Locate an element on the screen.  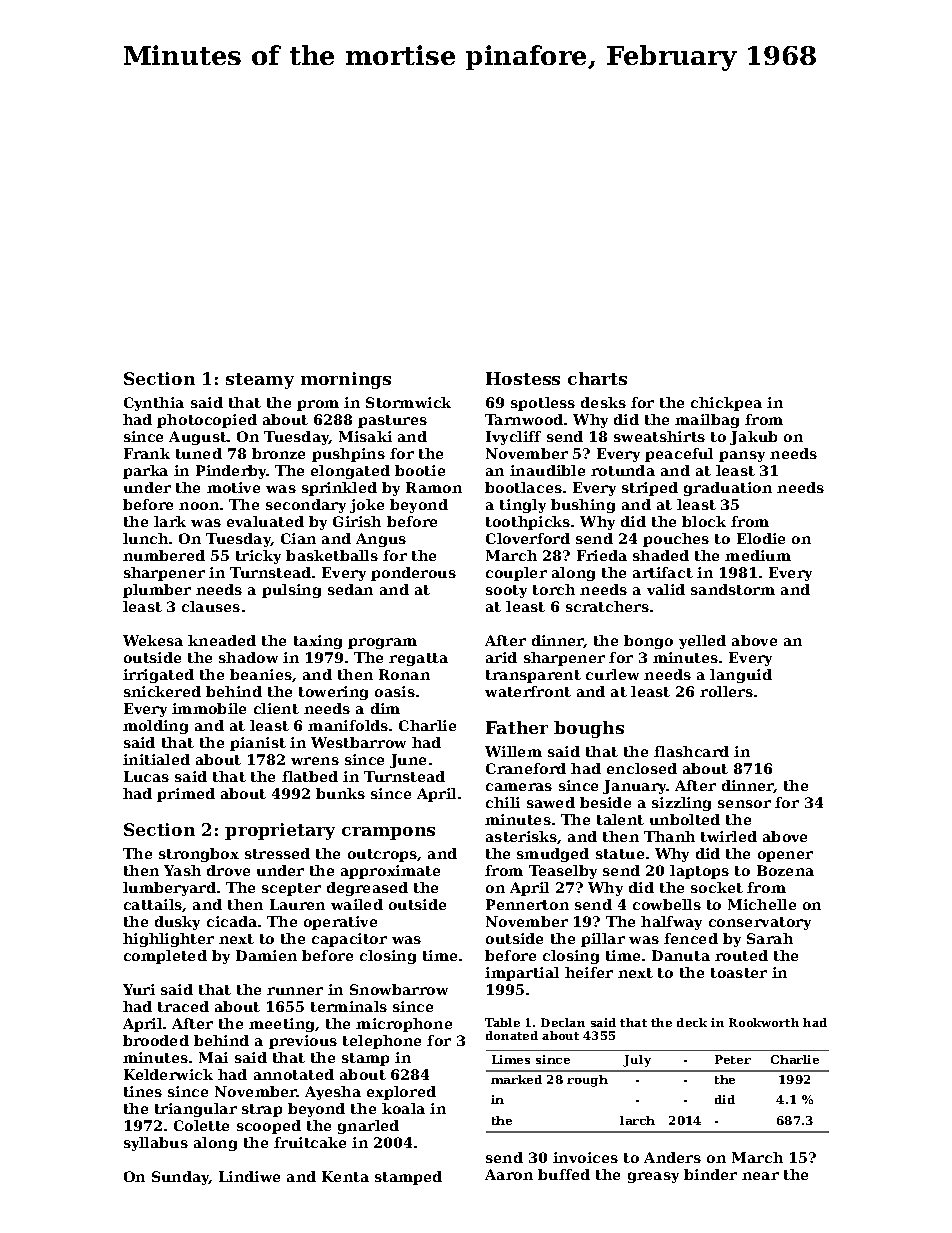
cowbells is located at coordinates (667, 904).
